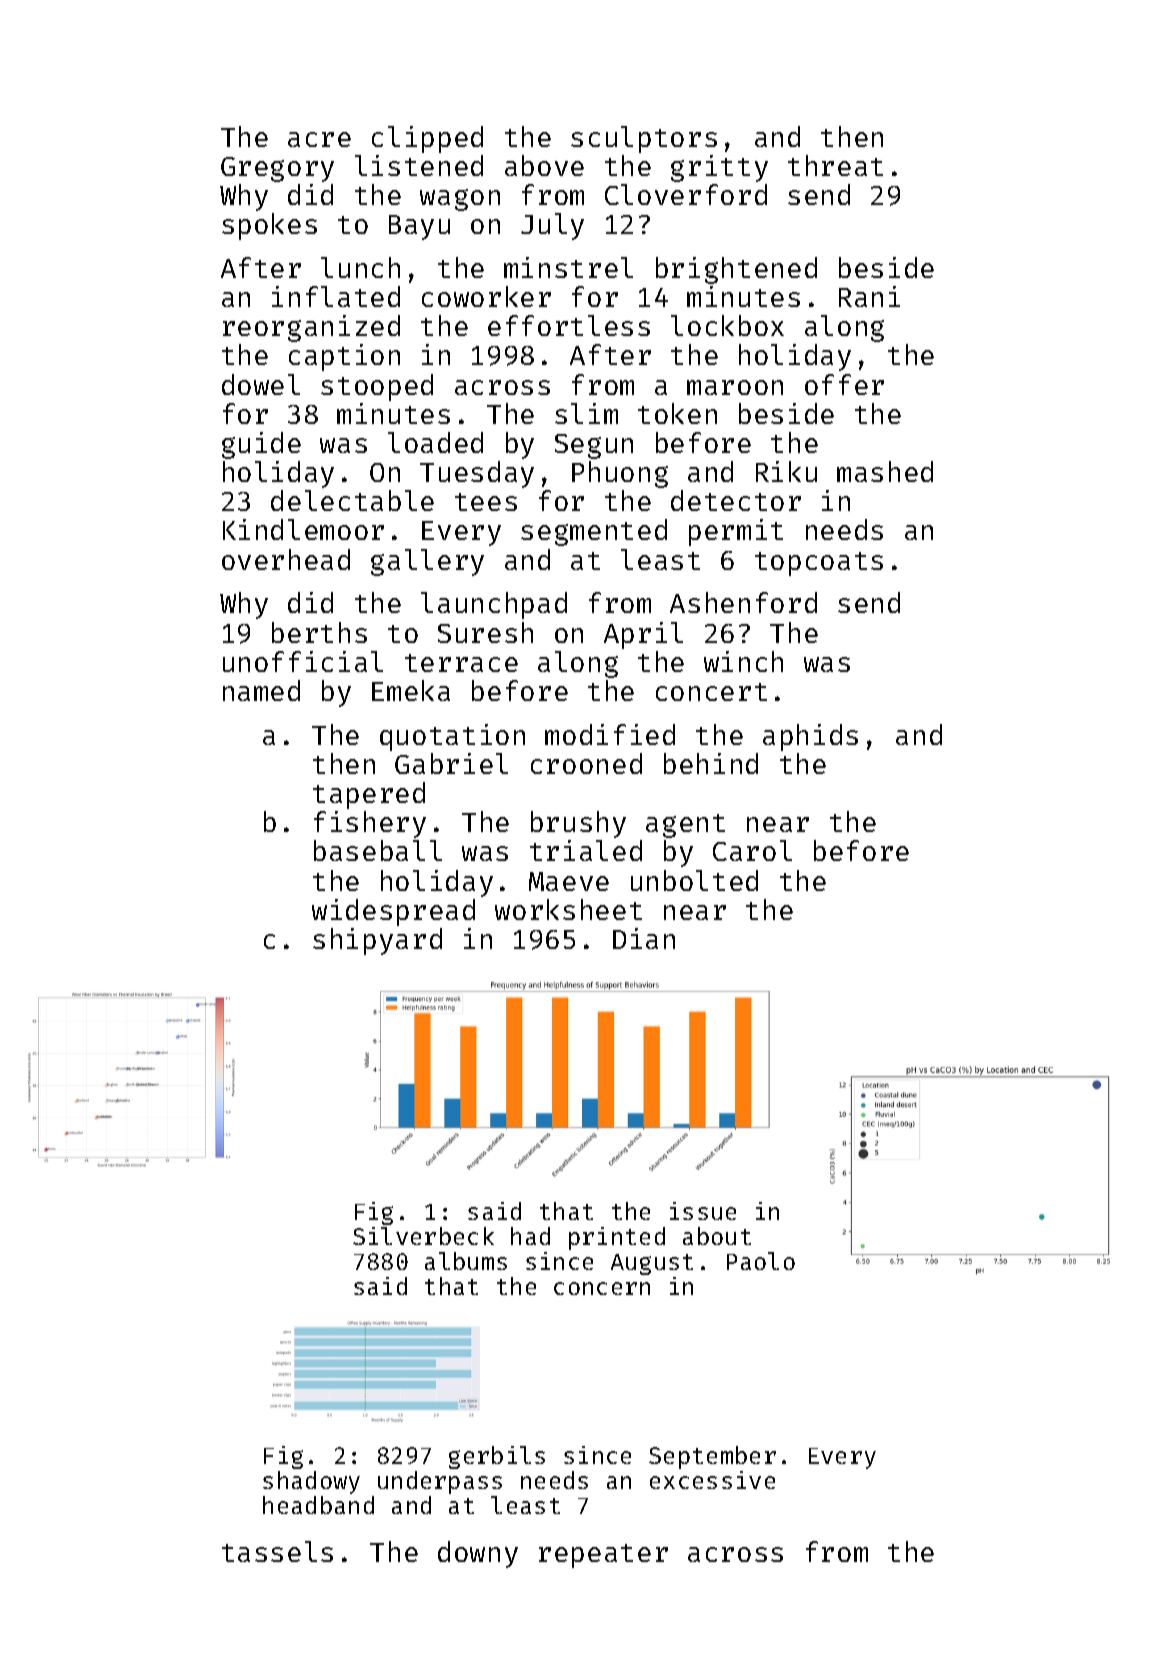  I want to click on albums, so click(466, 1261).
